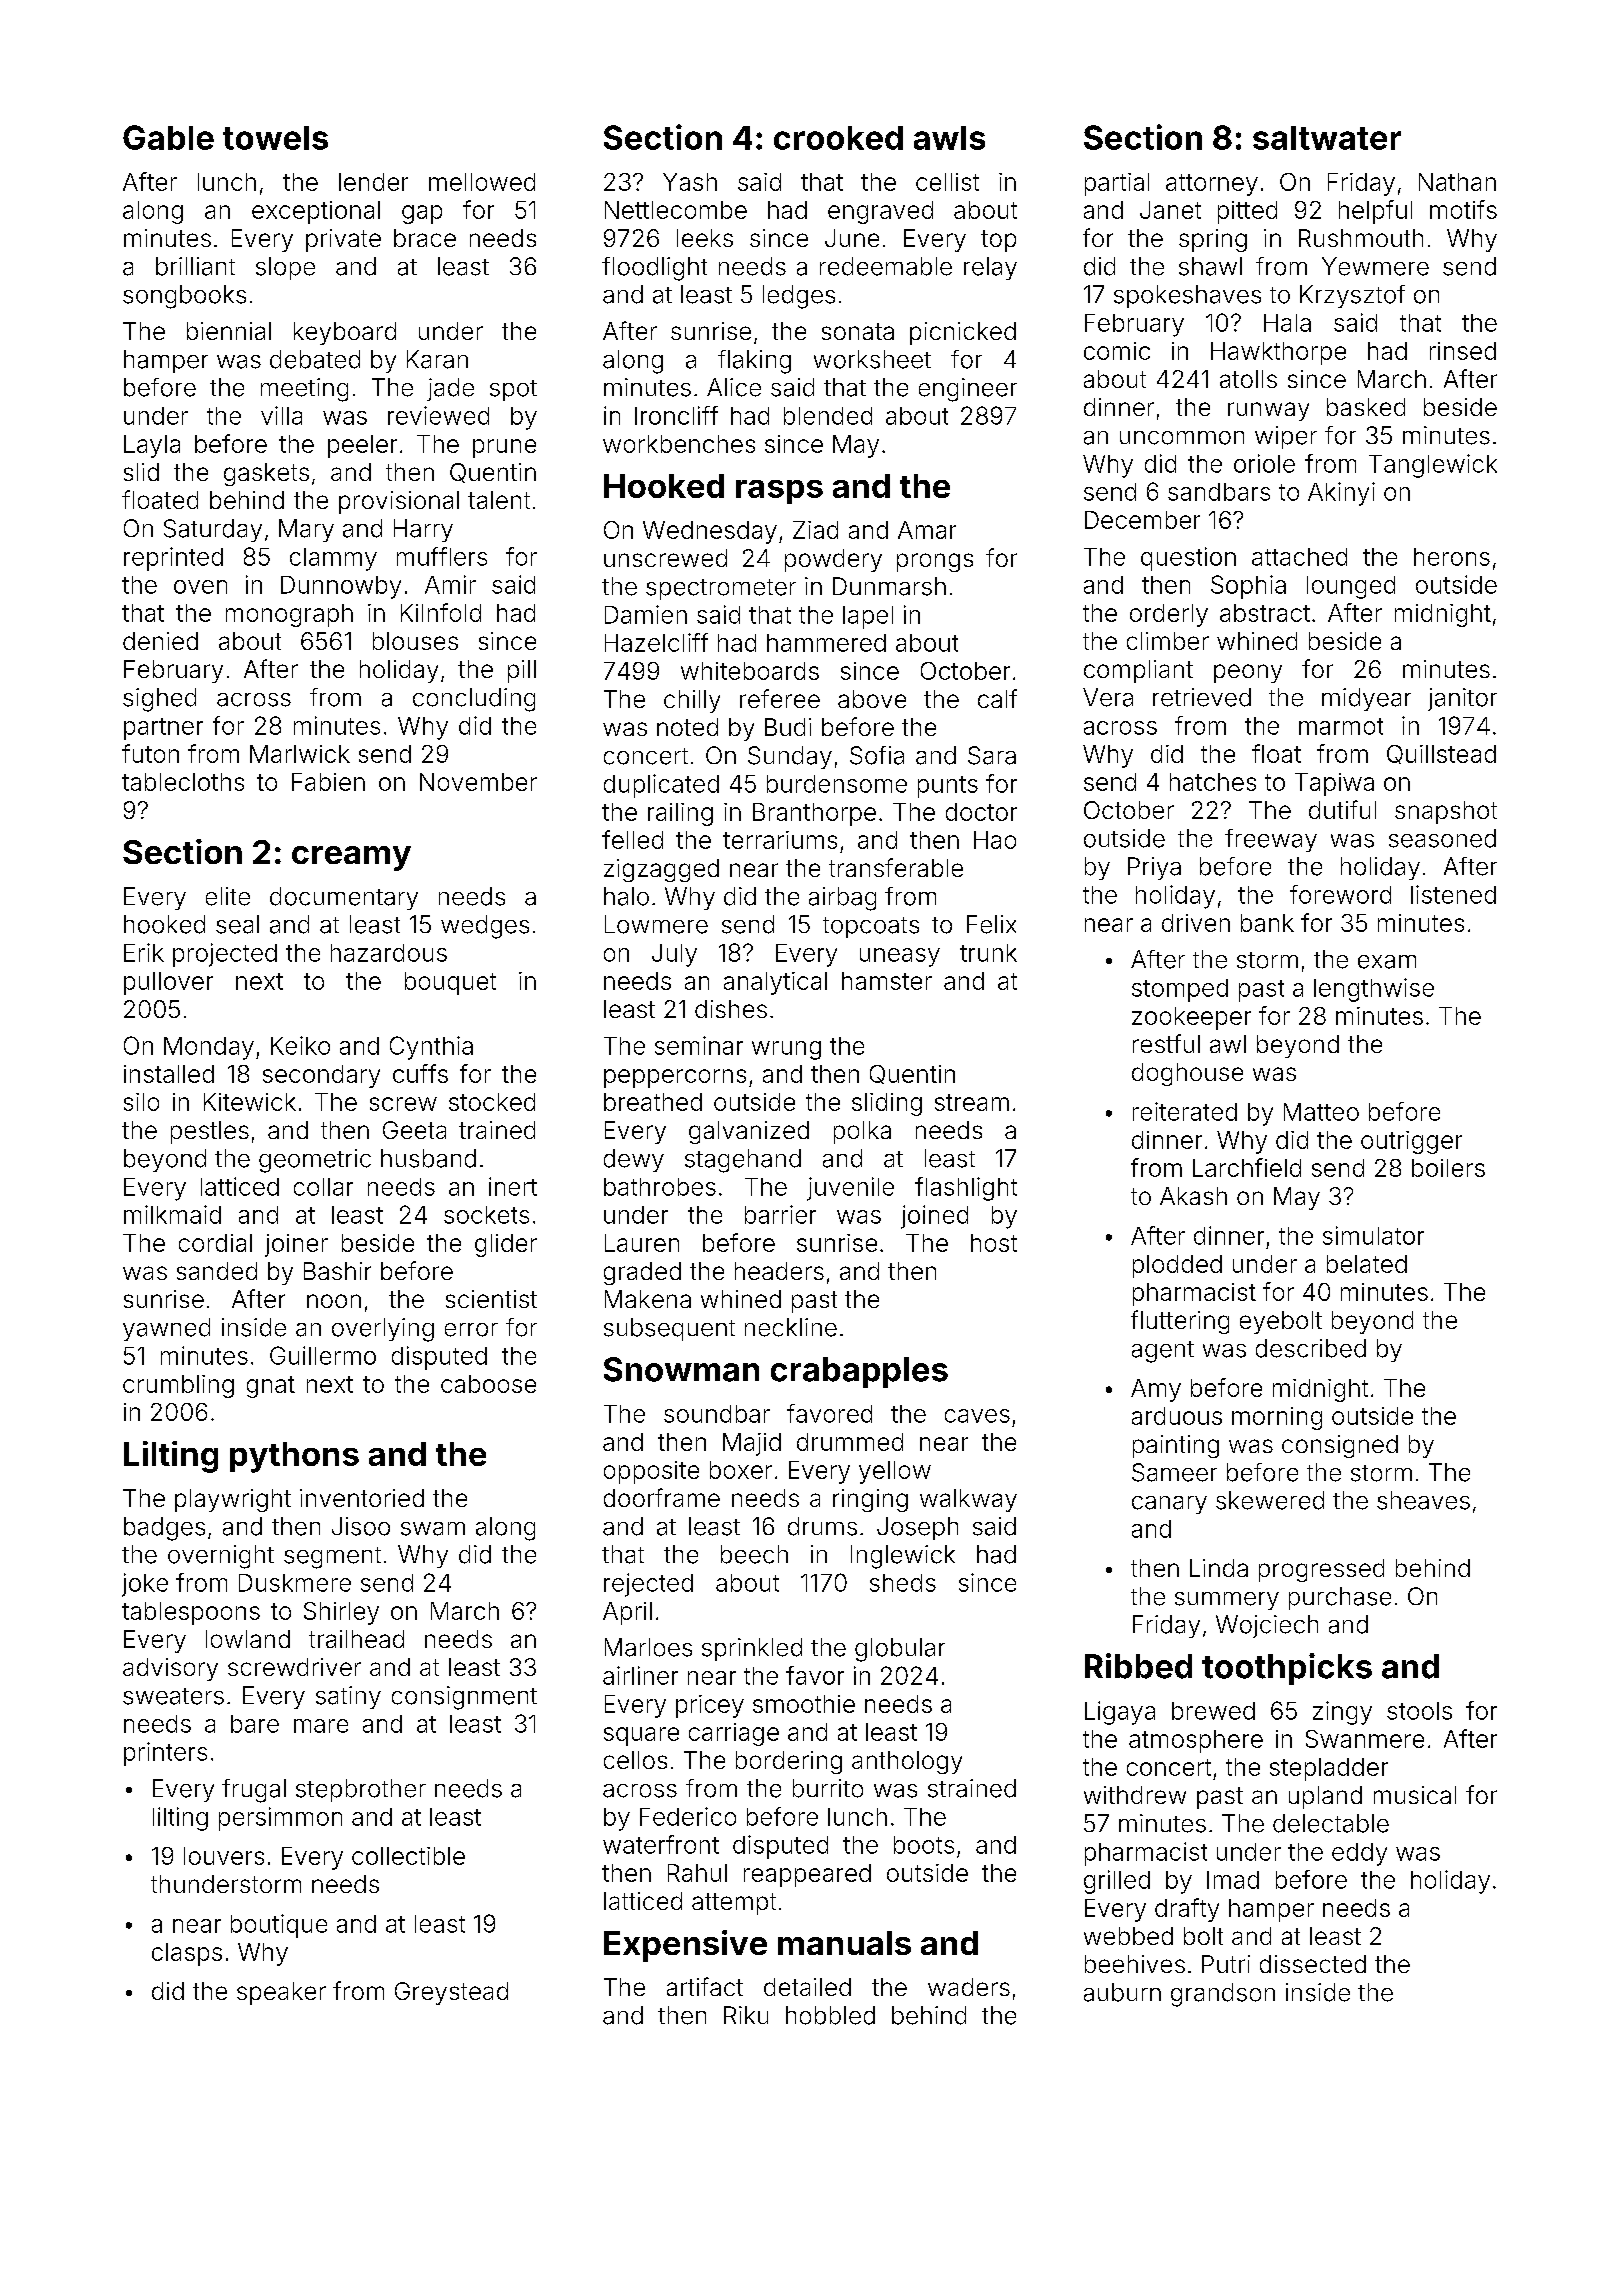  I want to click on grandson, so click(1223, 1995).
